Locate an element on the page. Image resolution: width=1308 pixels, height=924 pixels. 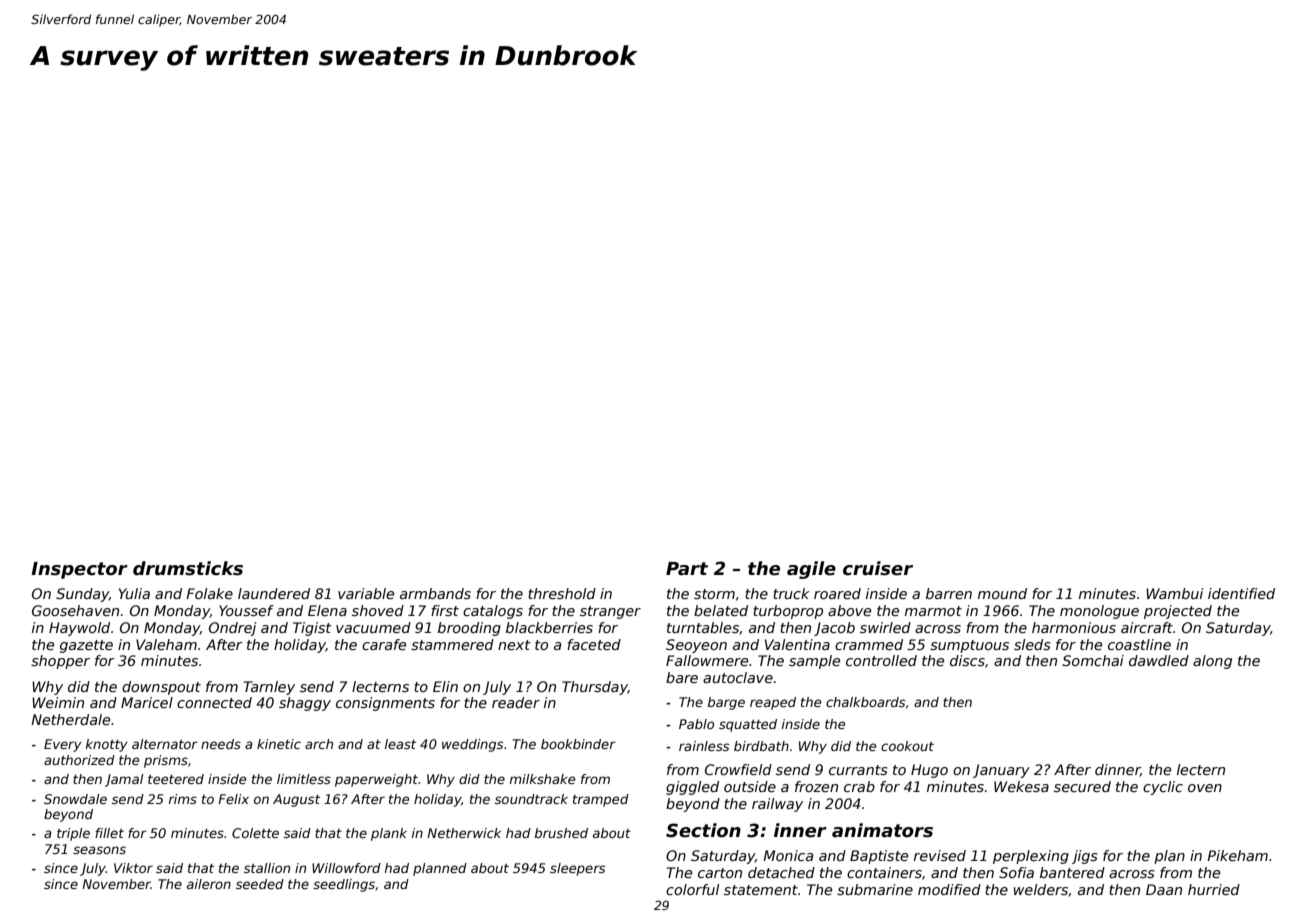
seasons is located at coordinates (99, 850).
